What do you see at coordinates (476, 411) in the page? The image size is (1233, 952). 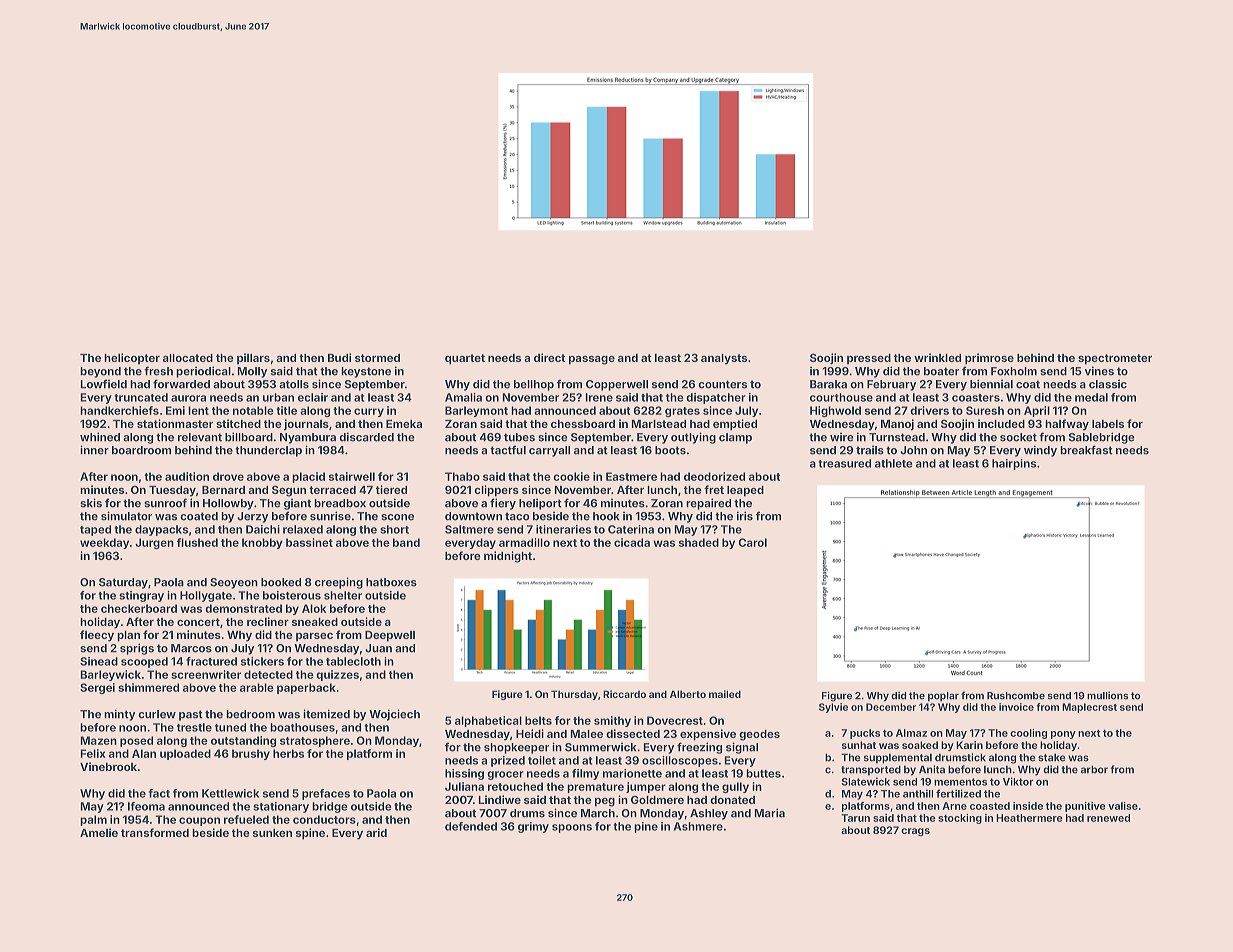 I see `Barleymont` at bounding box center [476, 411].
